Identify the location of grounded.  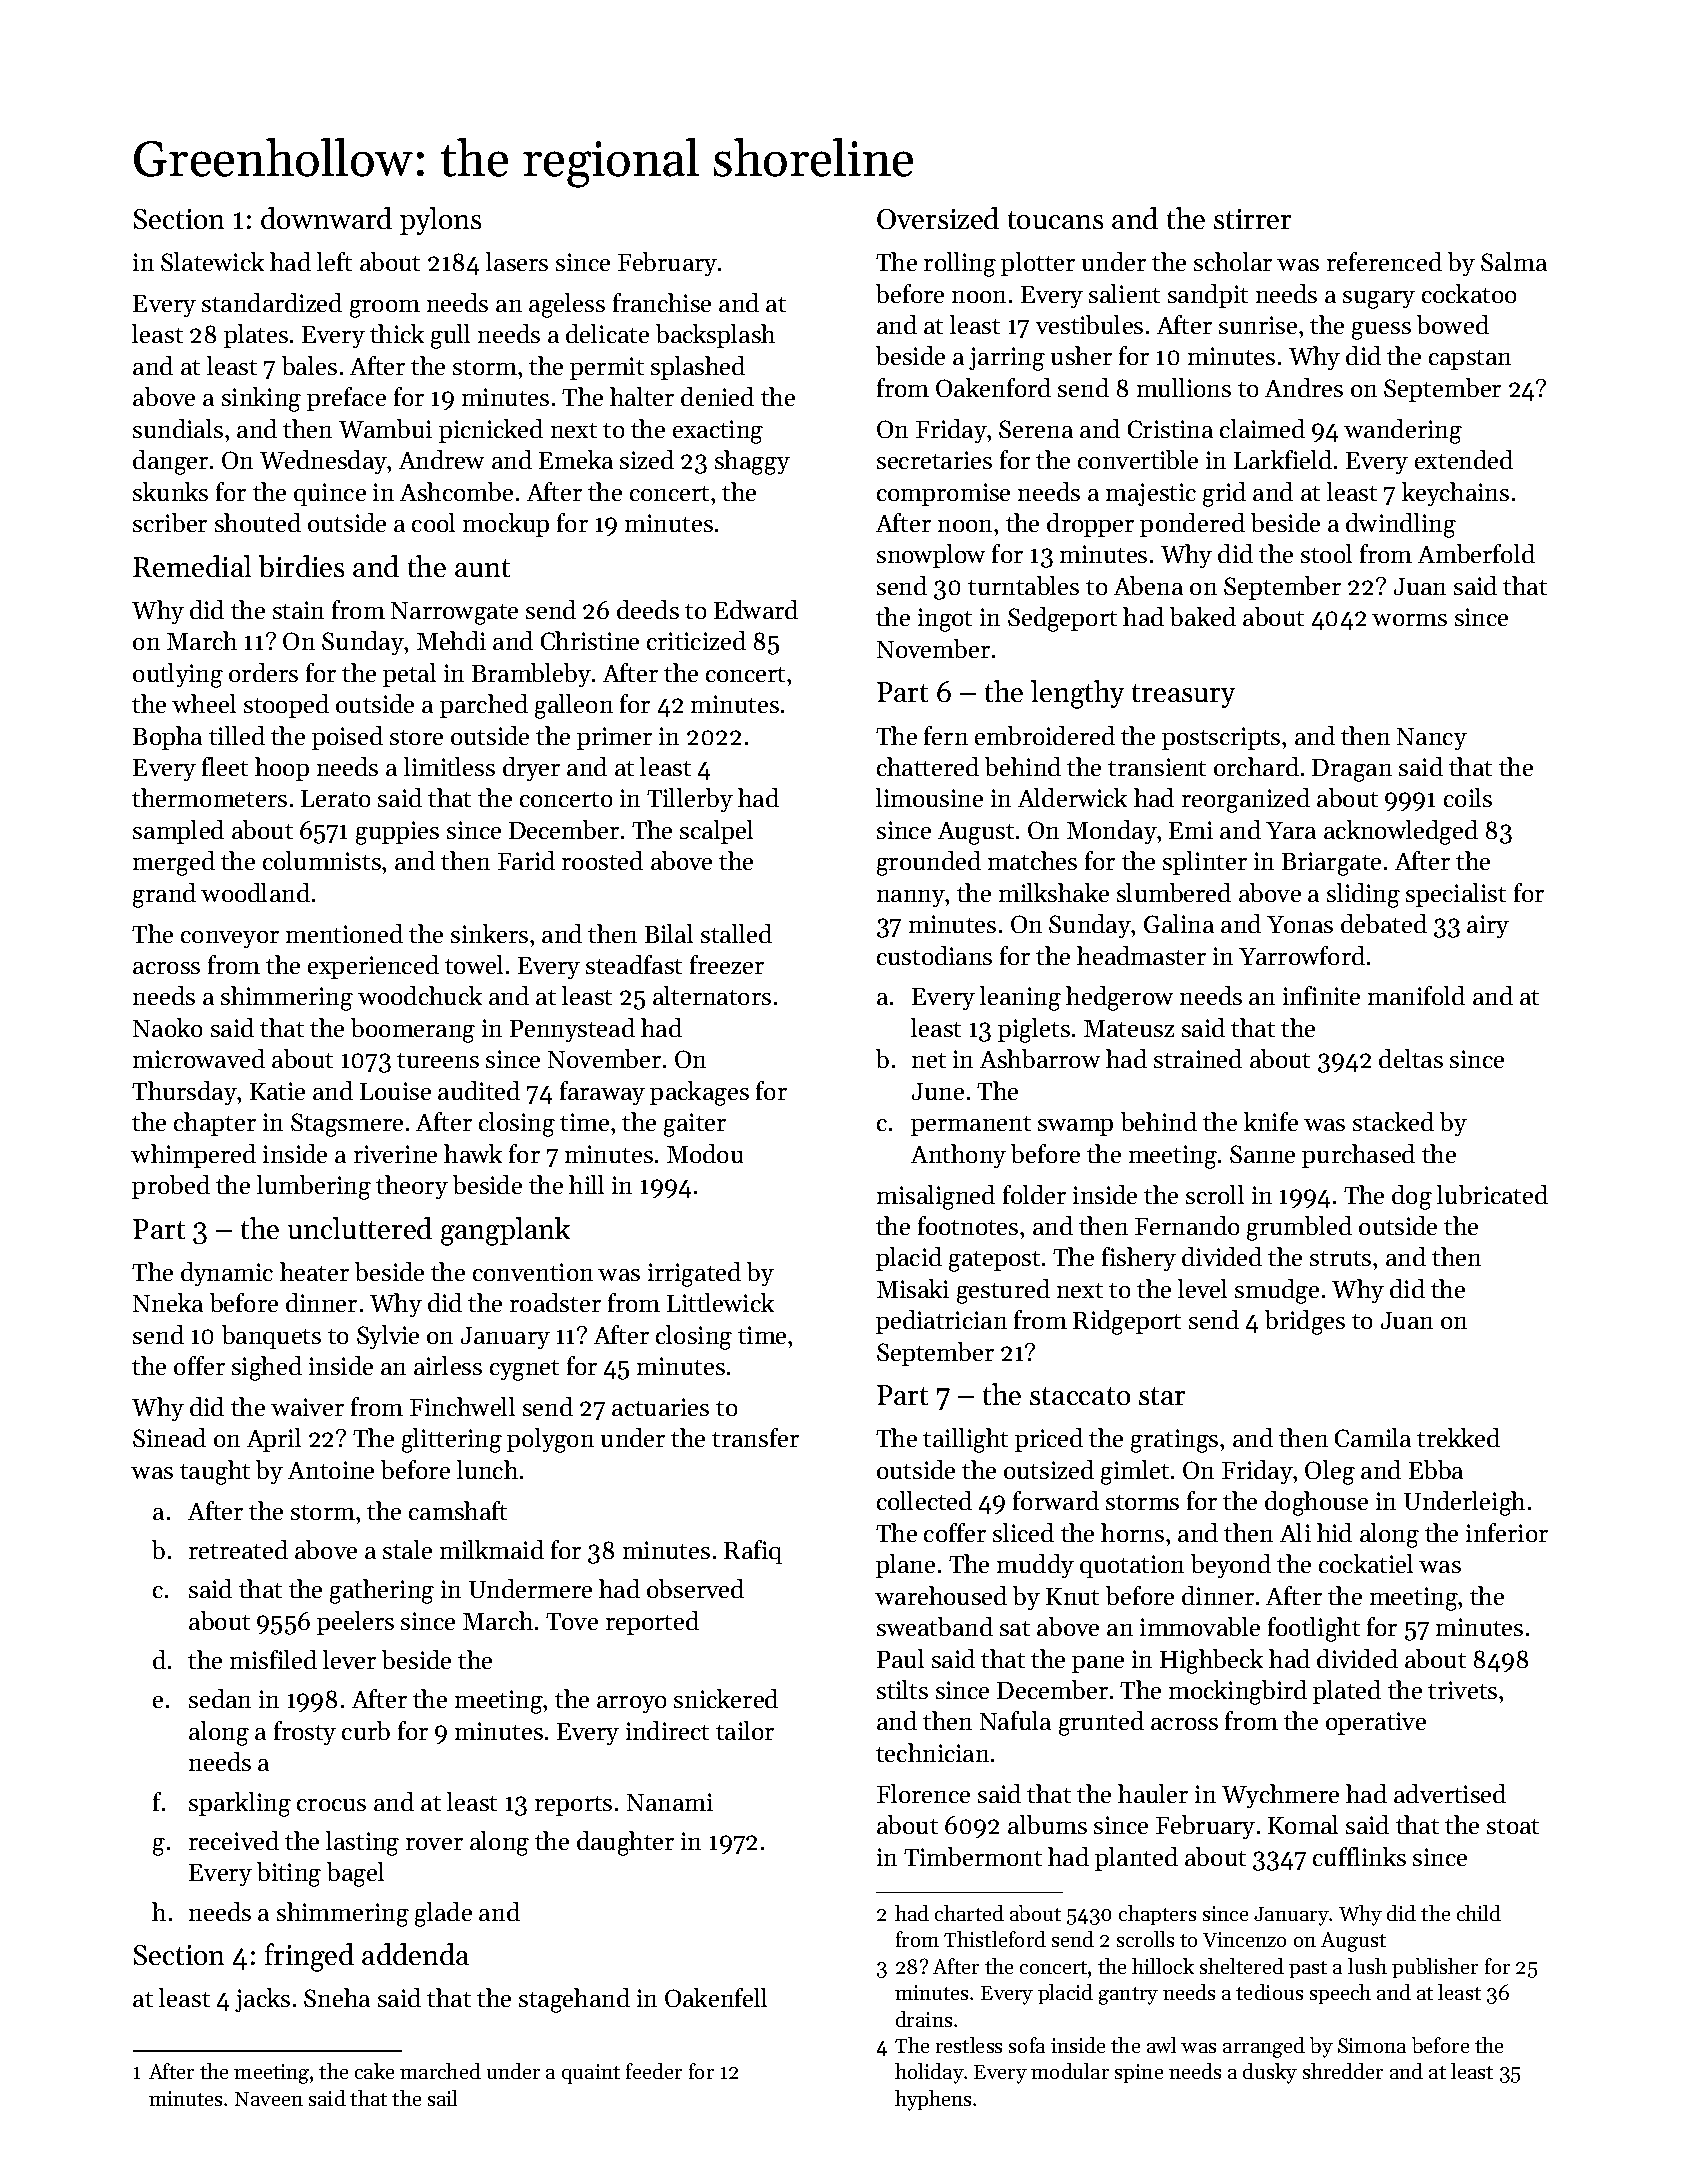
(929, 863).
